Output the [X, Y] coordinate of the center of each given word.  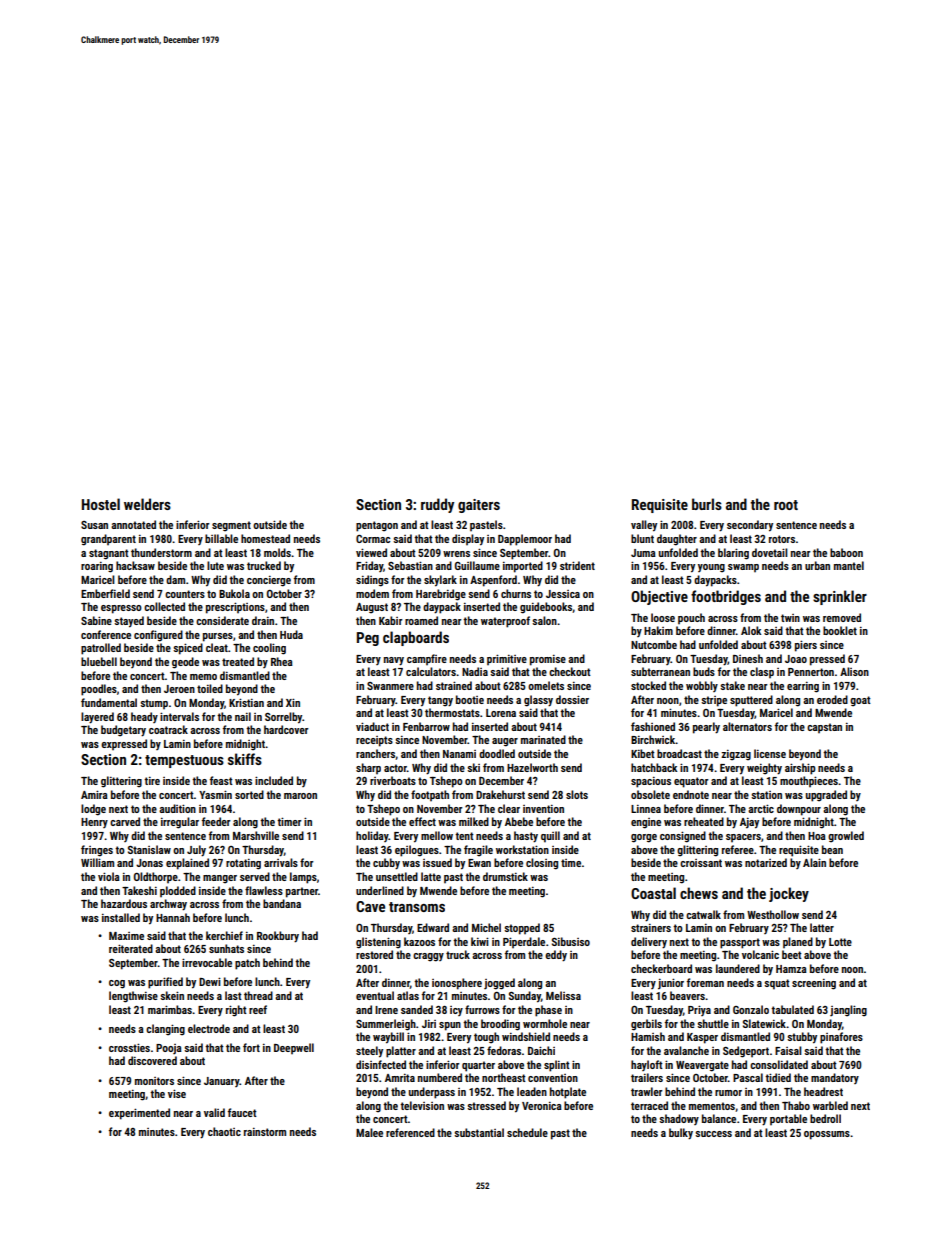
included [274, 780]
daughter [677, 540]
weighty [764, 769]
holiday [372, 836]
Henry [94, 823]
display [468, 540]
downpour [799, 810]
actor [395, 768]
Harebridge [441, 595]
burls [707, 504]
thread [258, 995]
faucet [242, 1112]
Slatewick [764, 1023]
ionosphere [457, 984]
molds [277, 552]
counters [185, 594]
